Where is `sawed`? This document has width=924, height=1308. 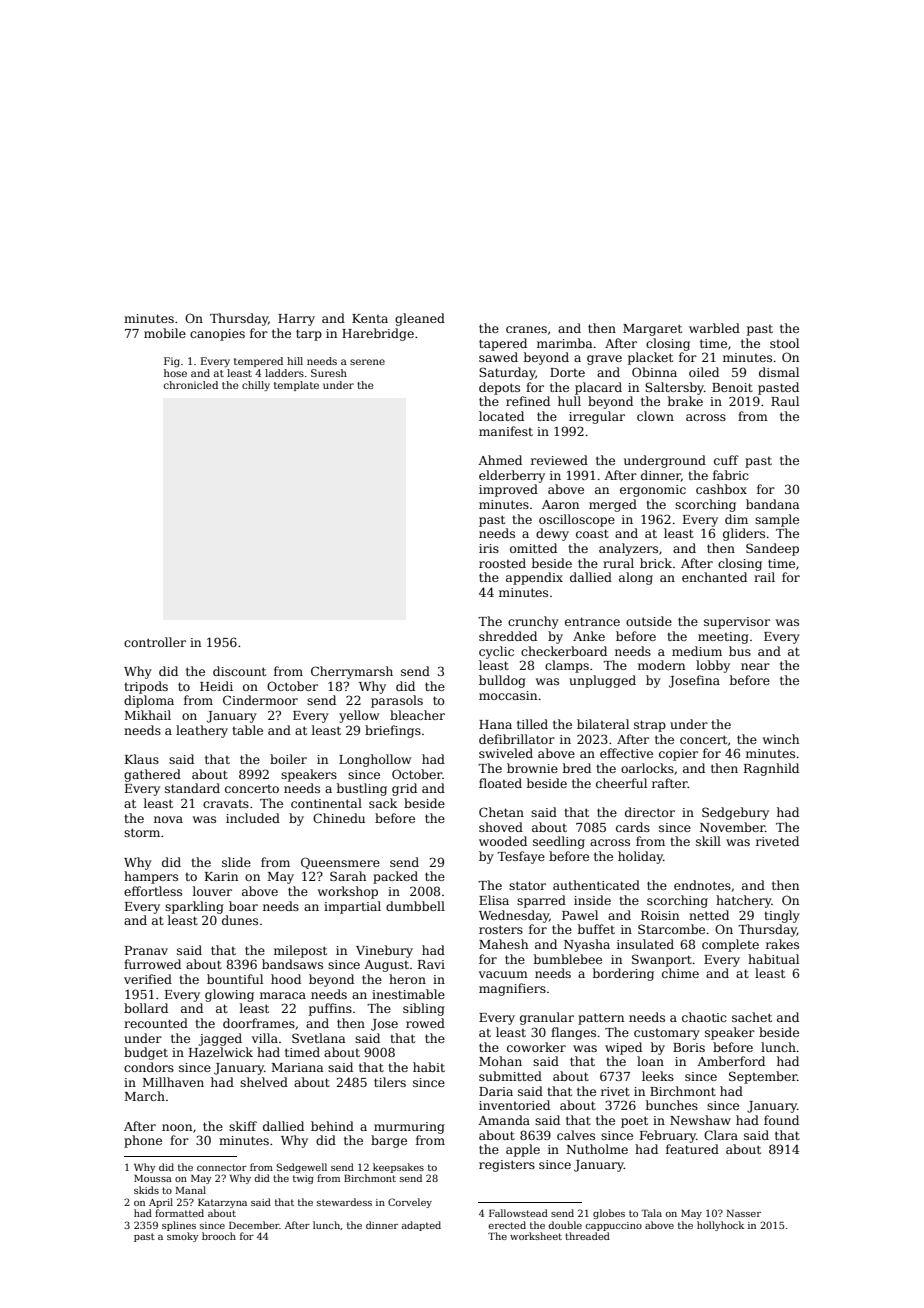
sawed is located at coordinates (498, 357).
